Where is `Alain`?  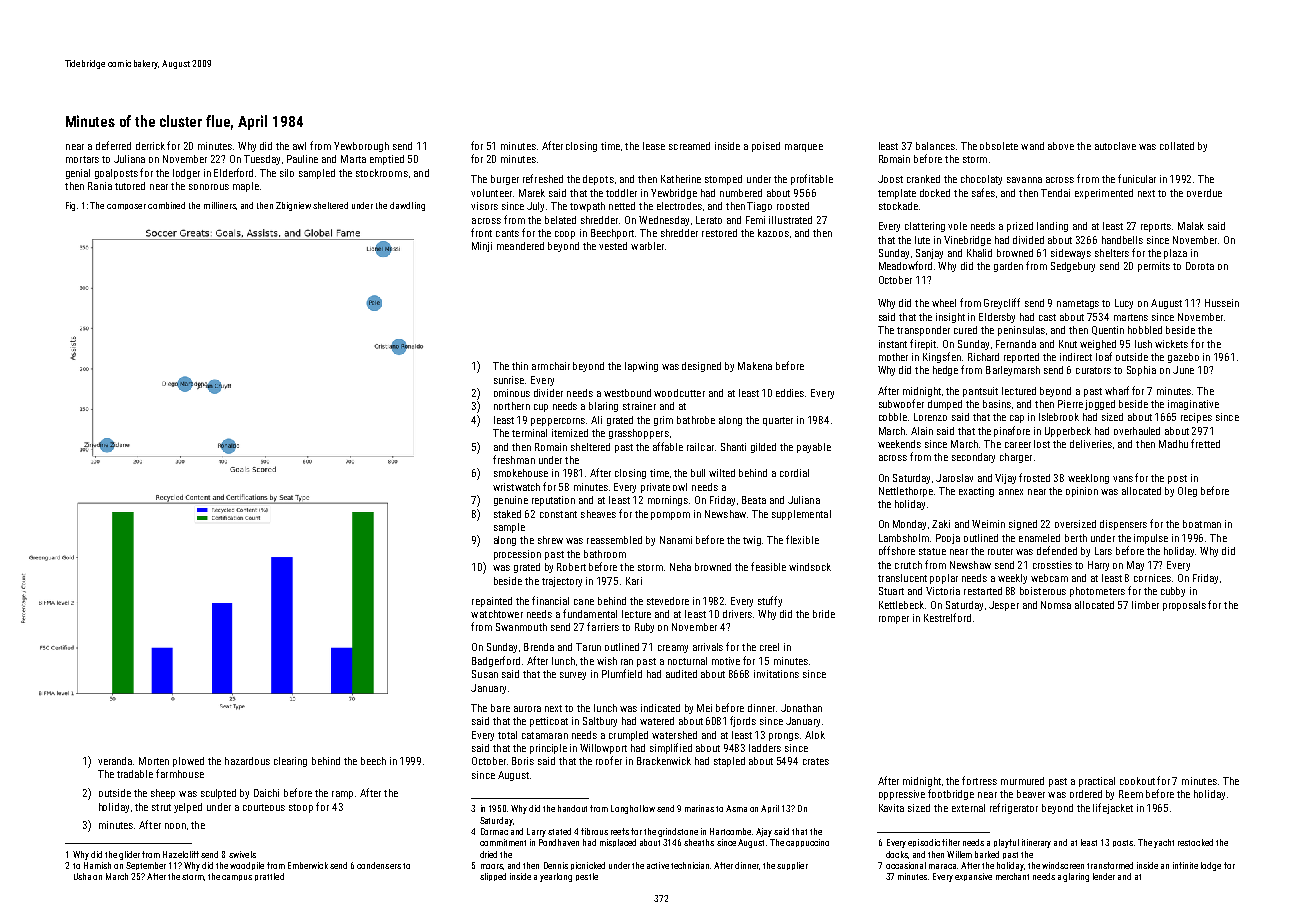
Alain is located at coordinates (922, 431).
